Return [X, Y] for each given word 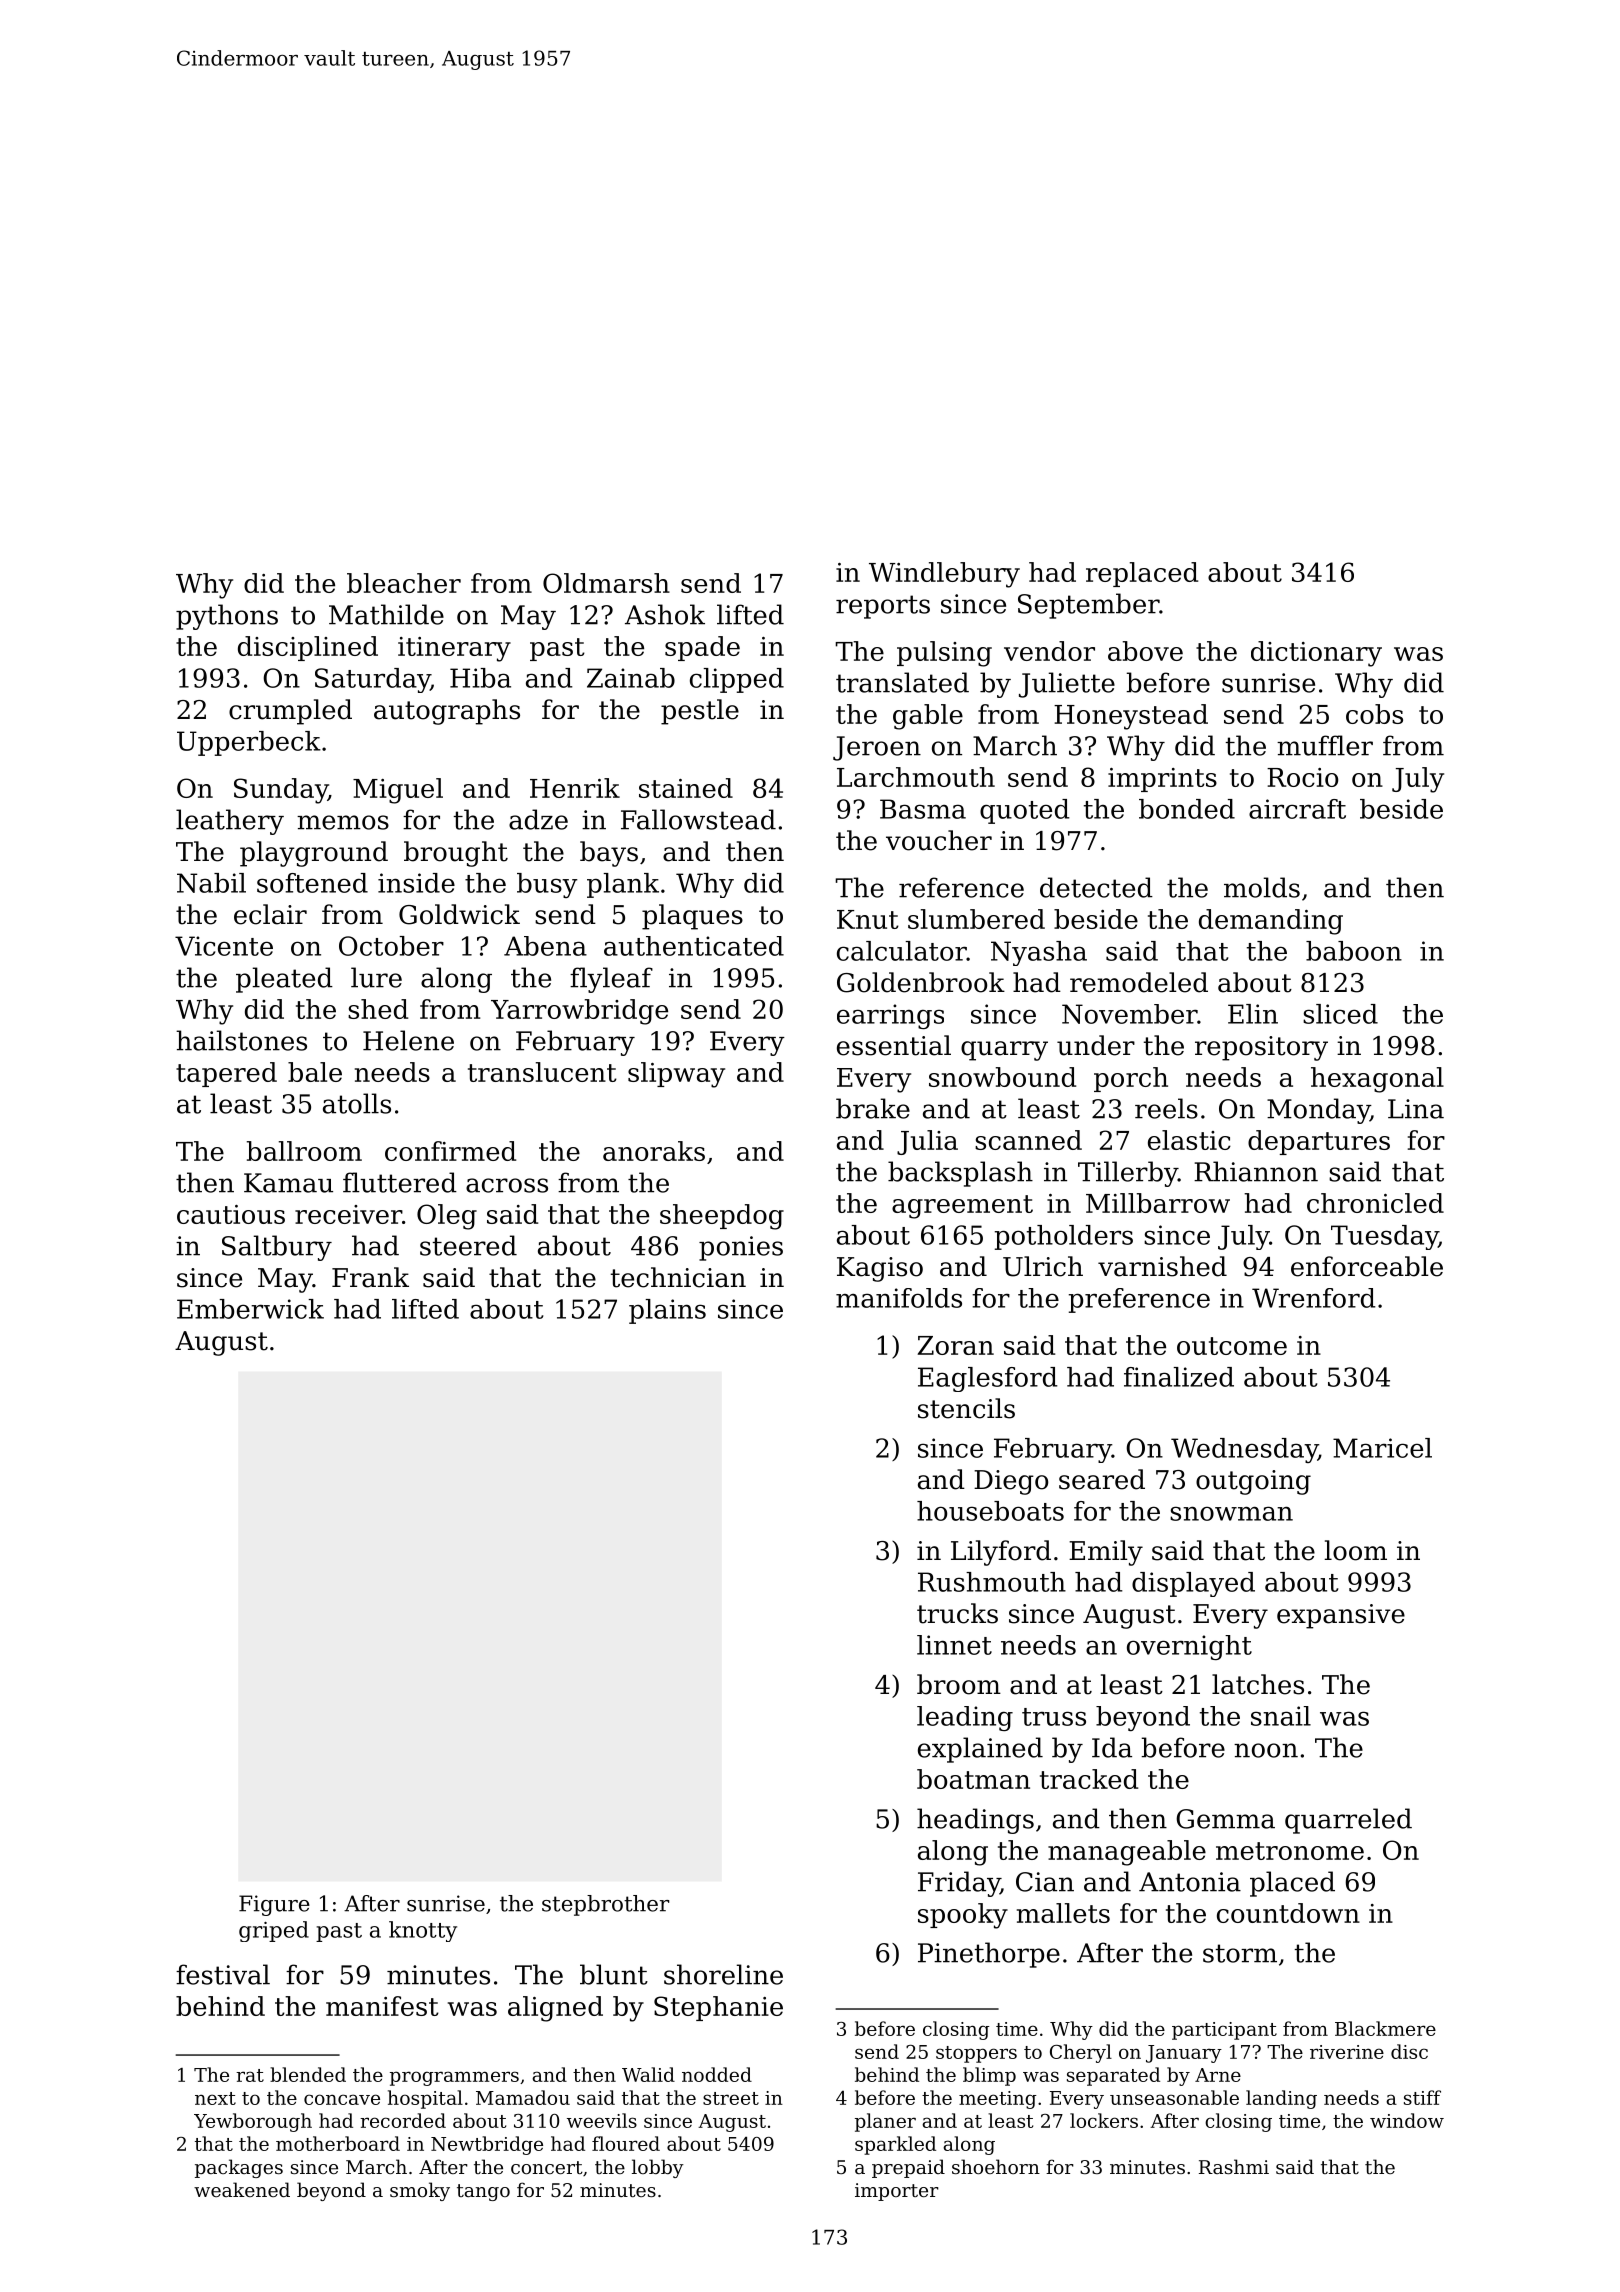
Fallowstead [698, 819]
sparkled [895, 2145]
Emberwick [250, 1309]
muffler [1325, 745]
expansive [1341, 1616]
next [215, 2098]
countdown [1288, 1913]
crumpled [290, 712]
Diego [1011, 1482]
